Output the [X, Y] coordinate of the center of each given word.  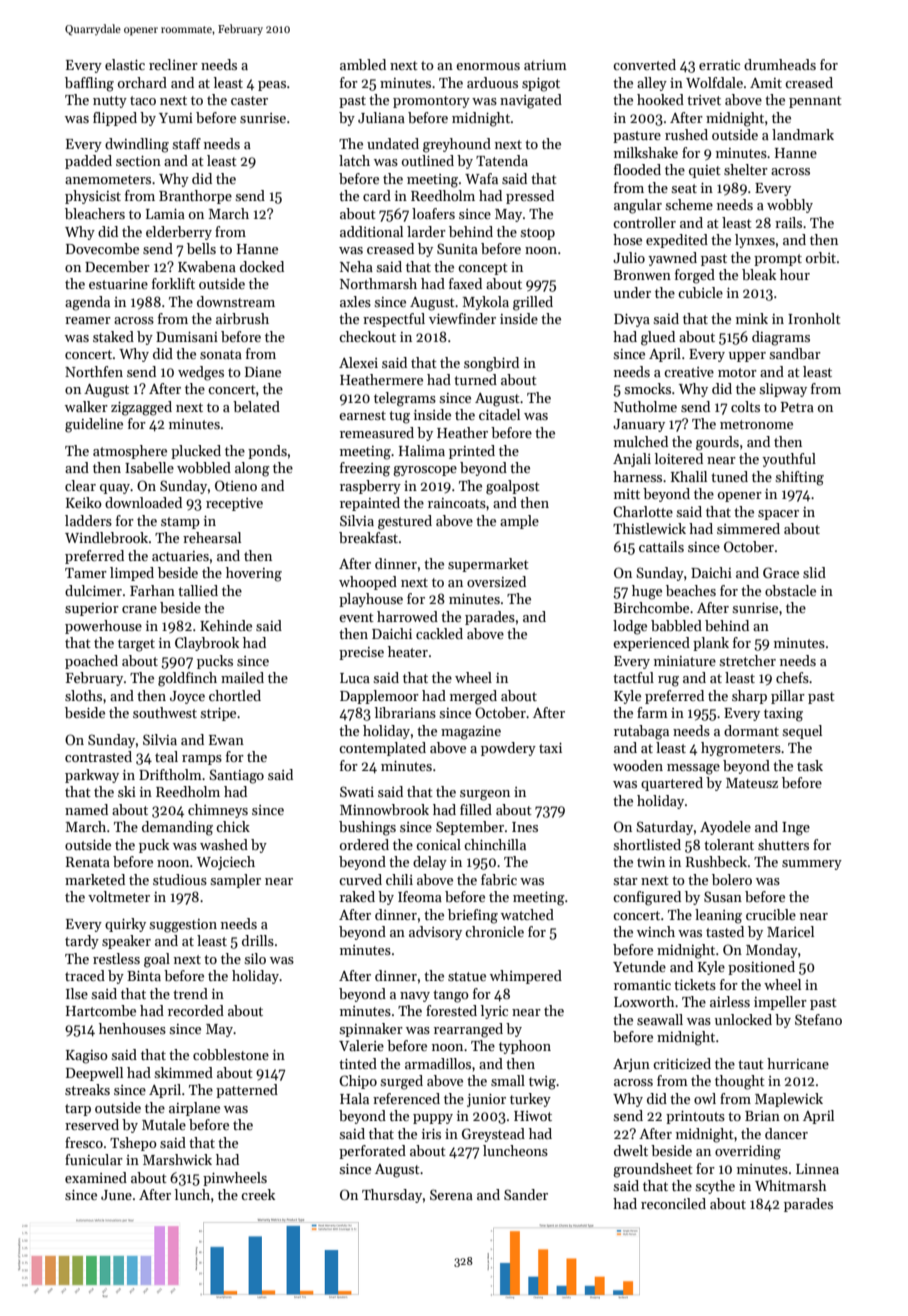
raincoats [457, 503]
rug [668, 681]
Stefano [818, 1019]
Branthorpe [195, 197]
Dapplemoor [379, 697]
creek [258, 1194]
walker [86, 406]
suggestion [183, 926]
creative [689, 372]
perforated [372, 1152]
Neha [356, 266]
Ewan [226, 740]
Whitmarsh [791, 1185]
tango [451, 996]
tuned [729, 476]
